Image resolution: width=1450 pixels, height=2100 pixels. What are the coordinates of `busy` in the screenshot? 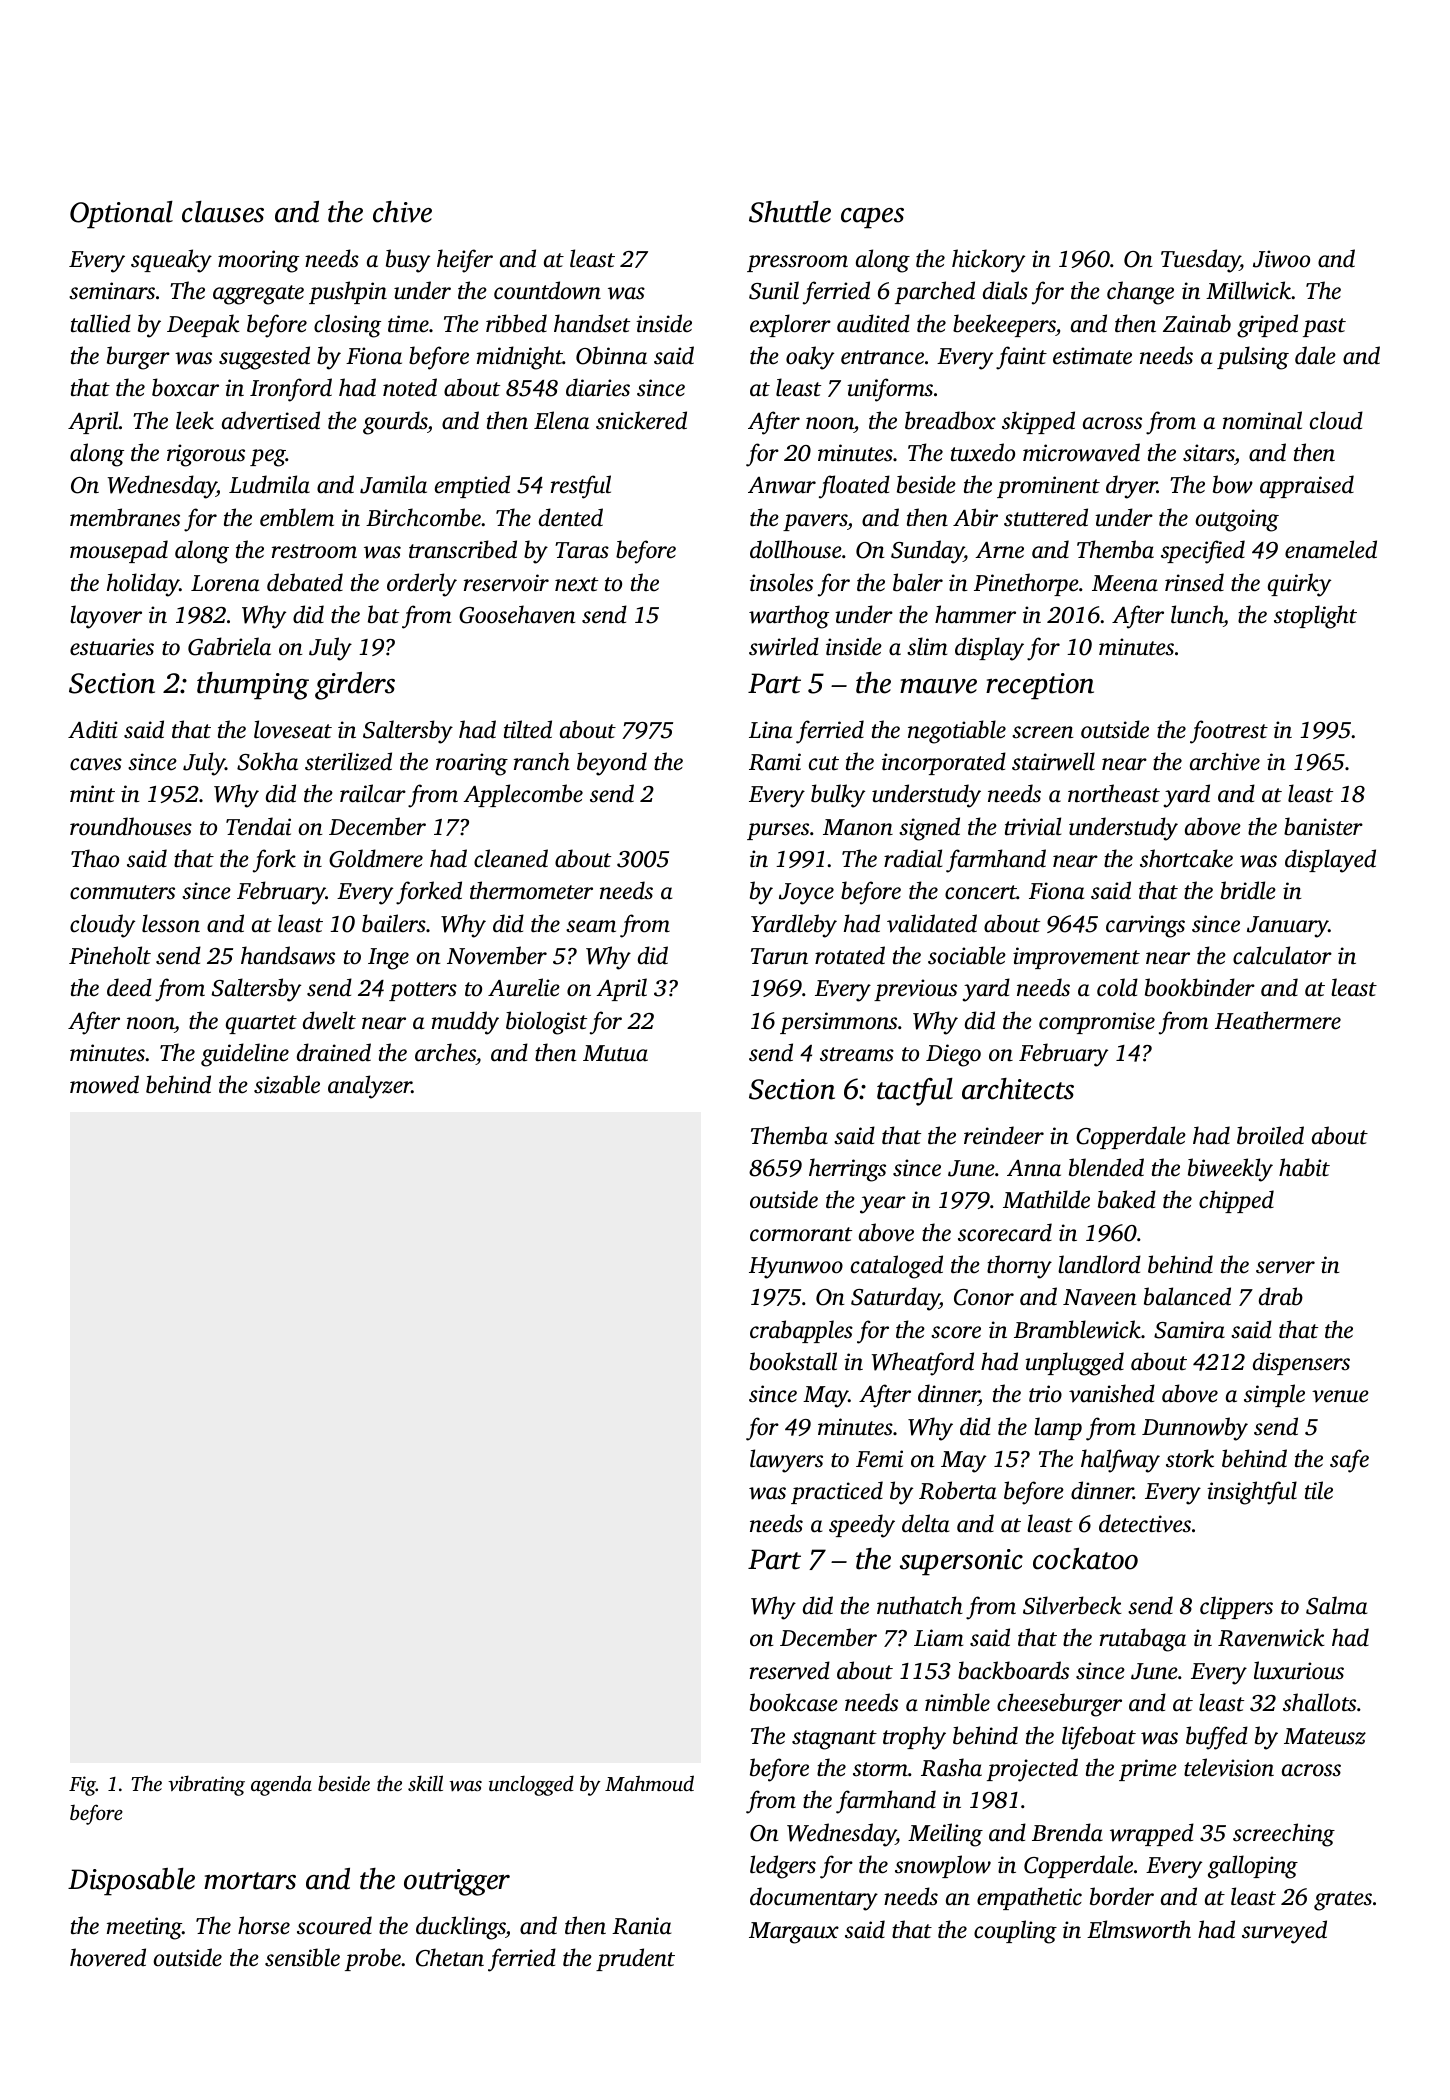 It's located at (408, 261).
